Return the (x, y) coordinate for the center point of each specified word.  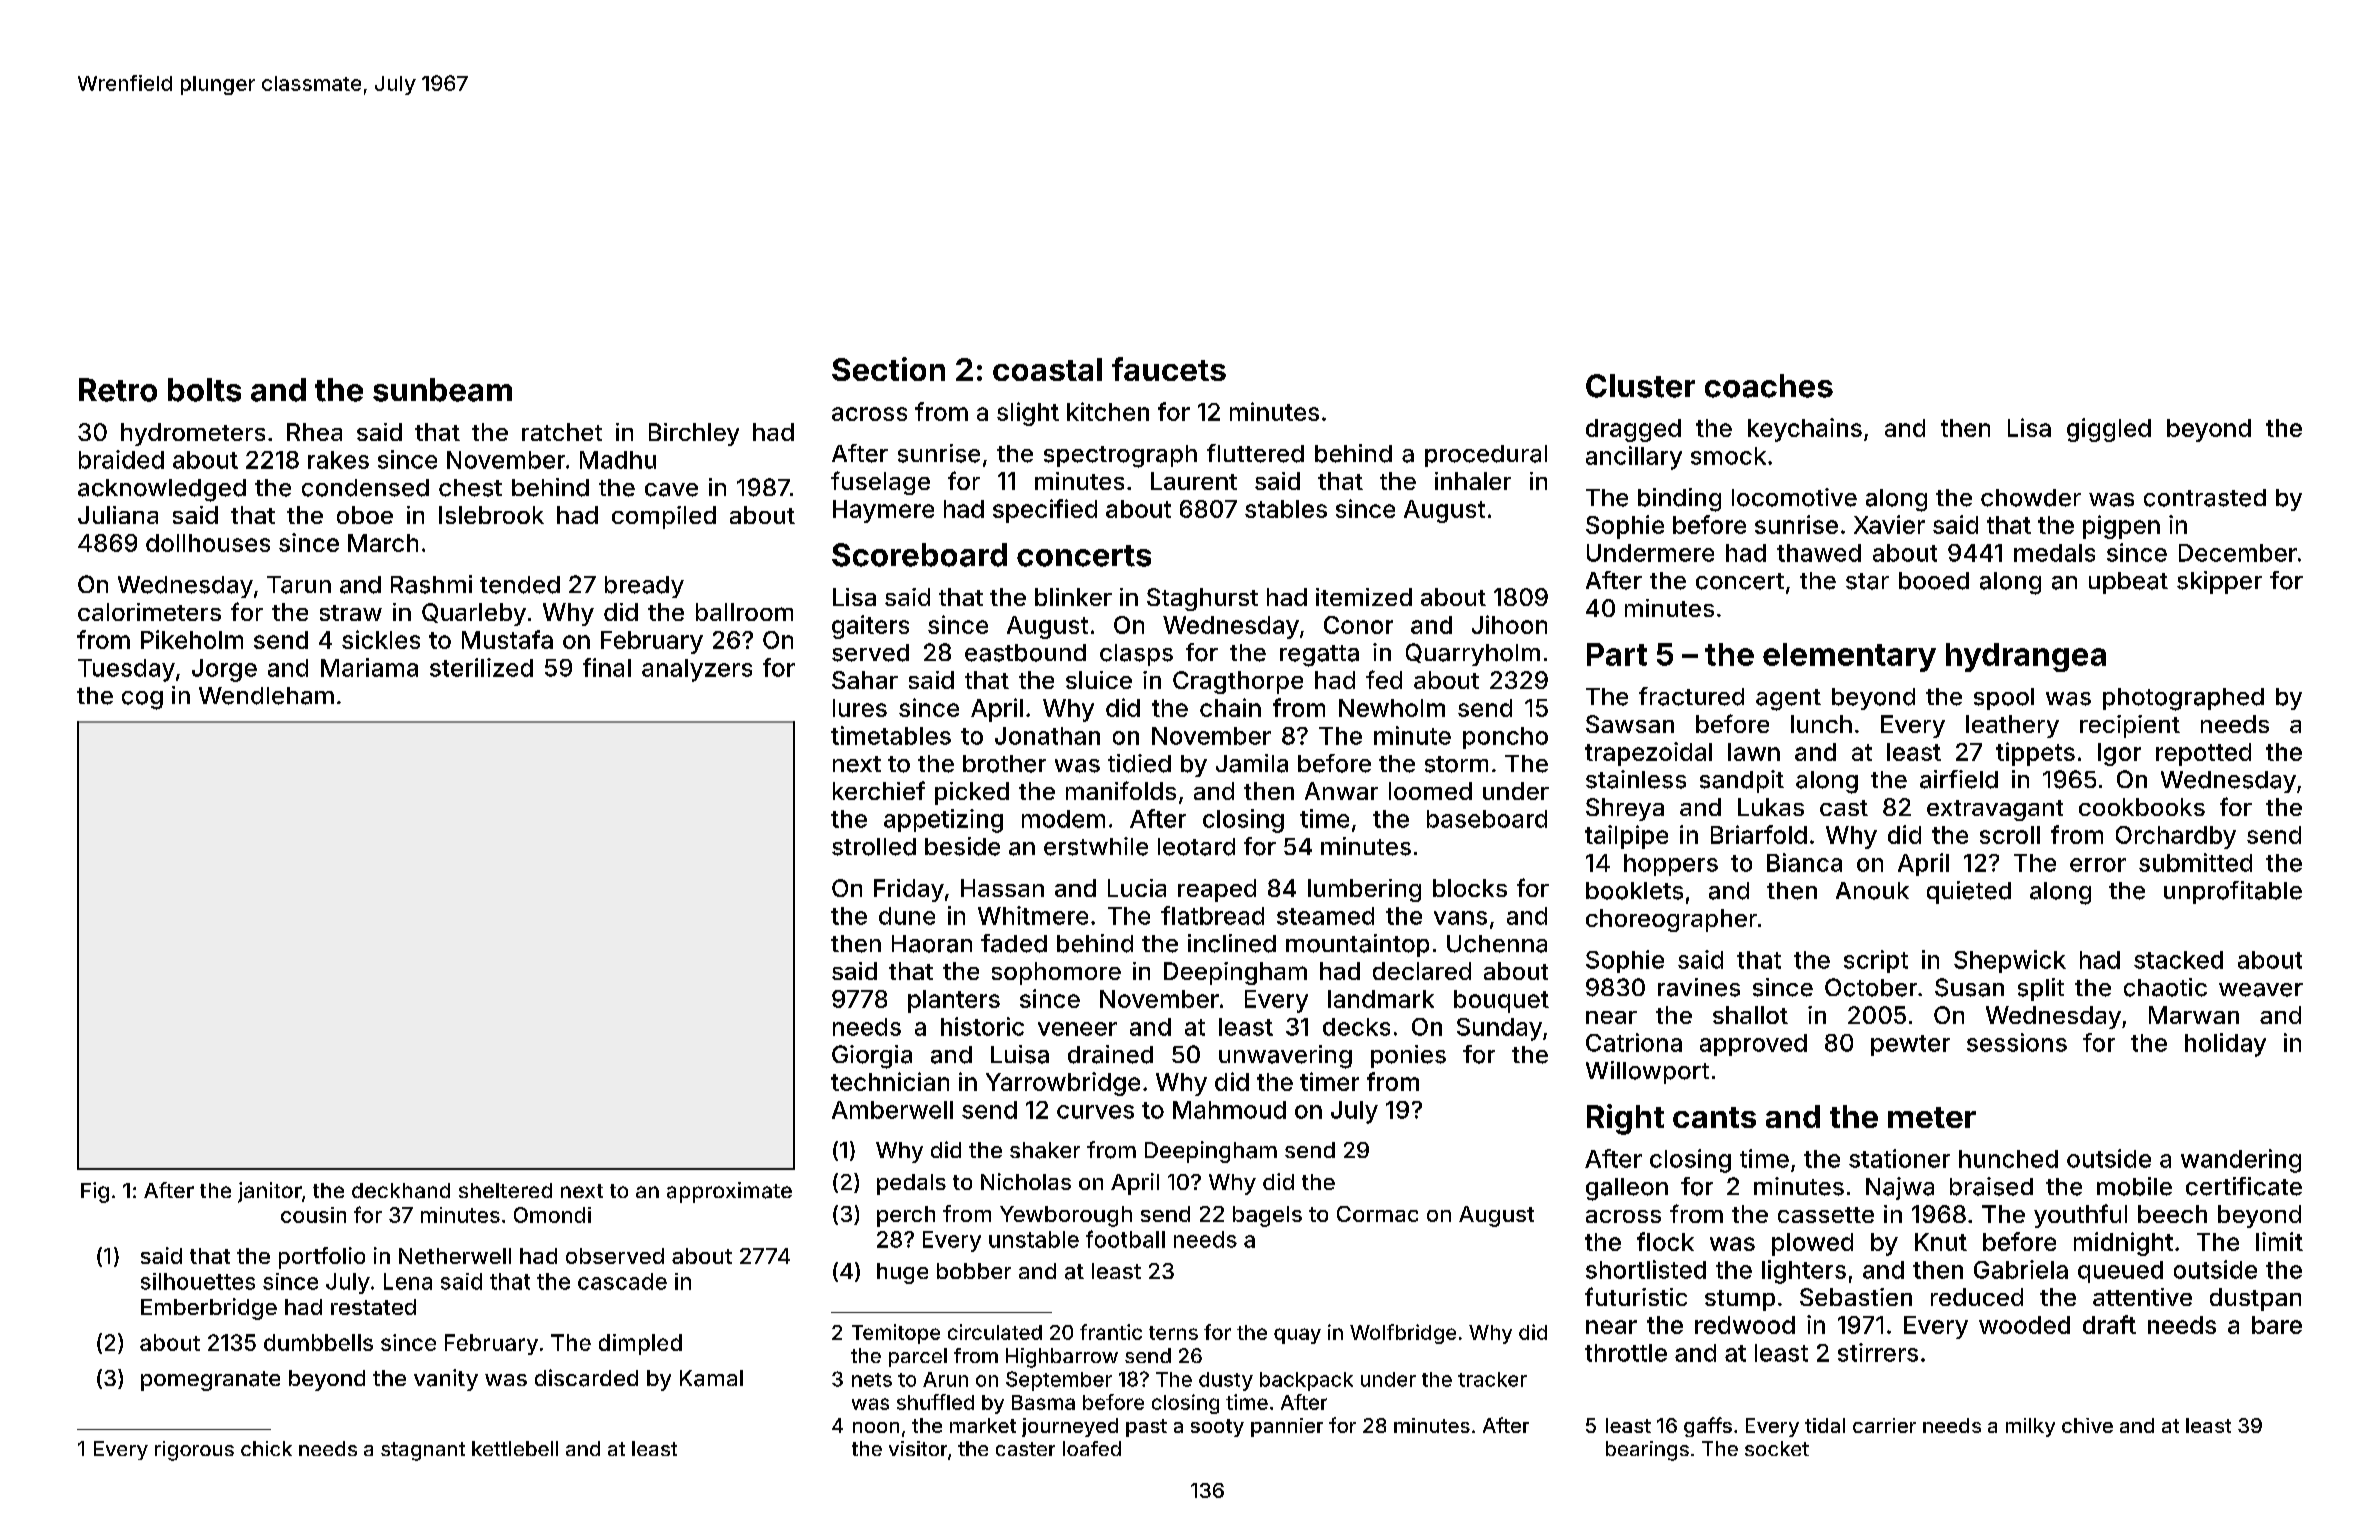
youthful (2080, 1216)
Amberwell (892, 1110)
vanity (446, 1380)
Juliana (118, 515)
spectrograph (1120, 456)
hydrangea (2026, 657)
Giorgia (872, 1057)
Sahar (865, 680)
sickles (381, 639)
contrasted (2205, 498)
